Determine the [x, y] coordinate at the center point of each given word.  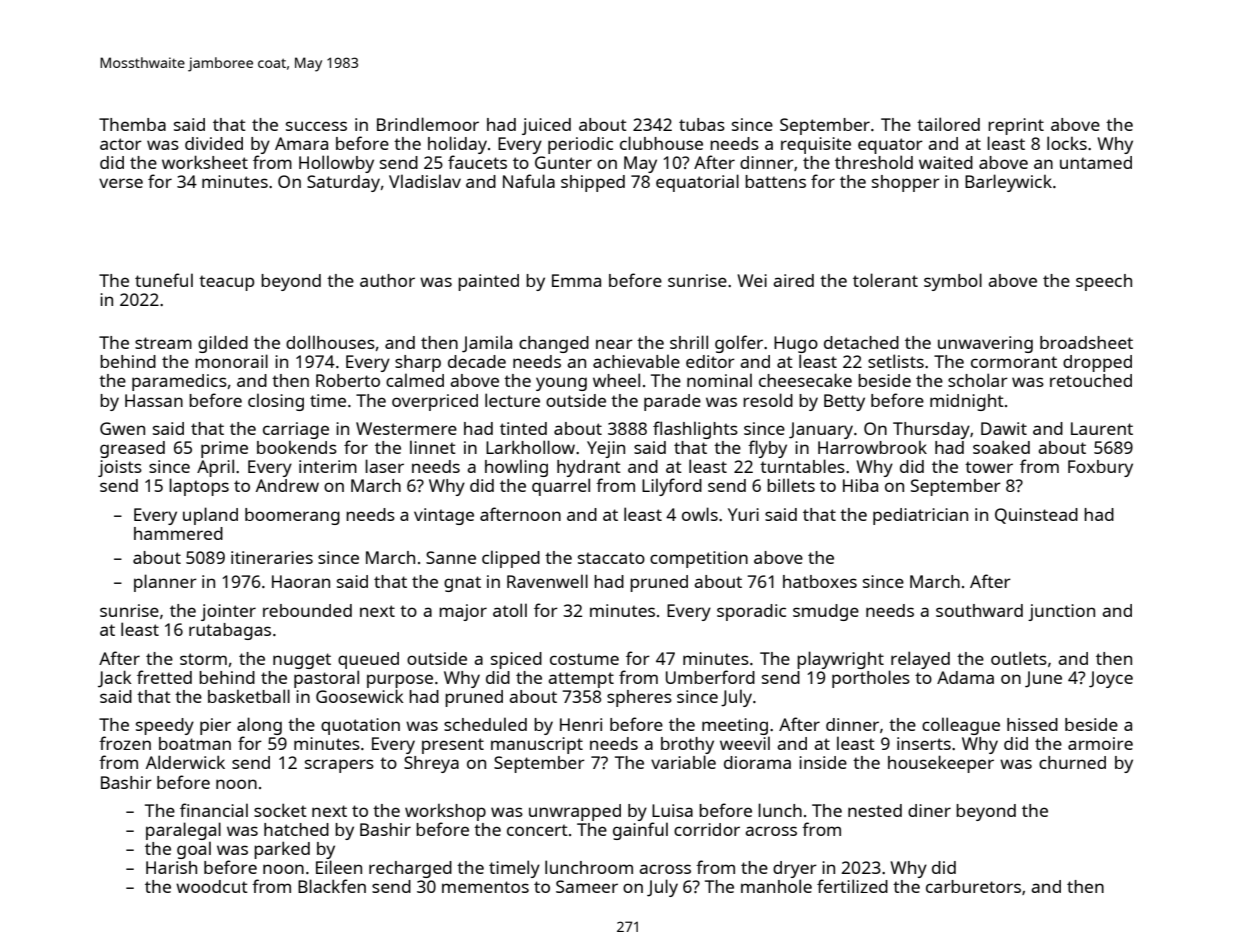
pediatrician [920, 516]
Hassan [154, 400]
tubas [702, 124]
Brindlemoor [428, 124]
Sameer [587, 886]
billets [791, 485]
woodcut [212, 886]
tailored [948, 124]
